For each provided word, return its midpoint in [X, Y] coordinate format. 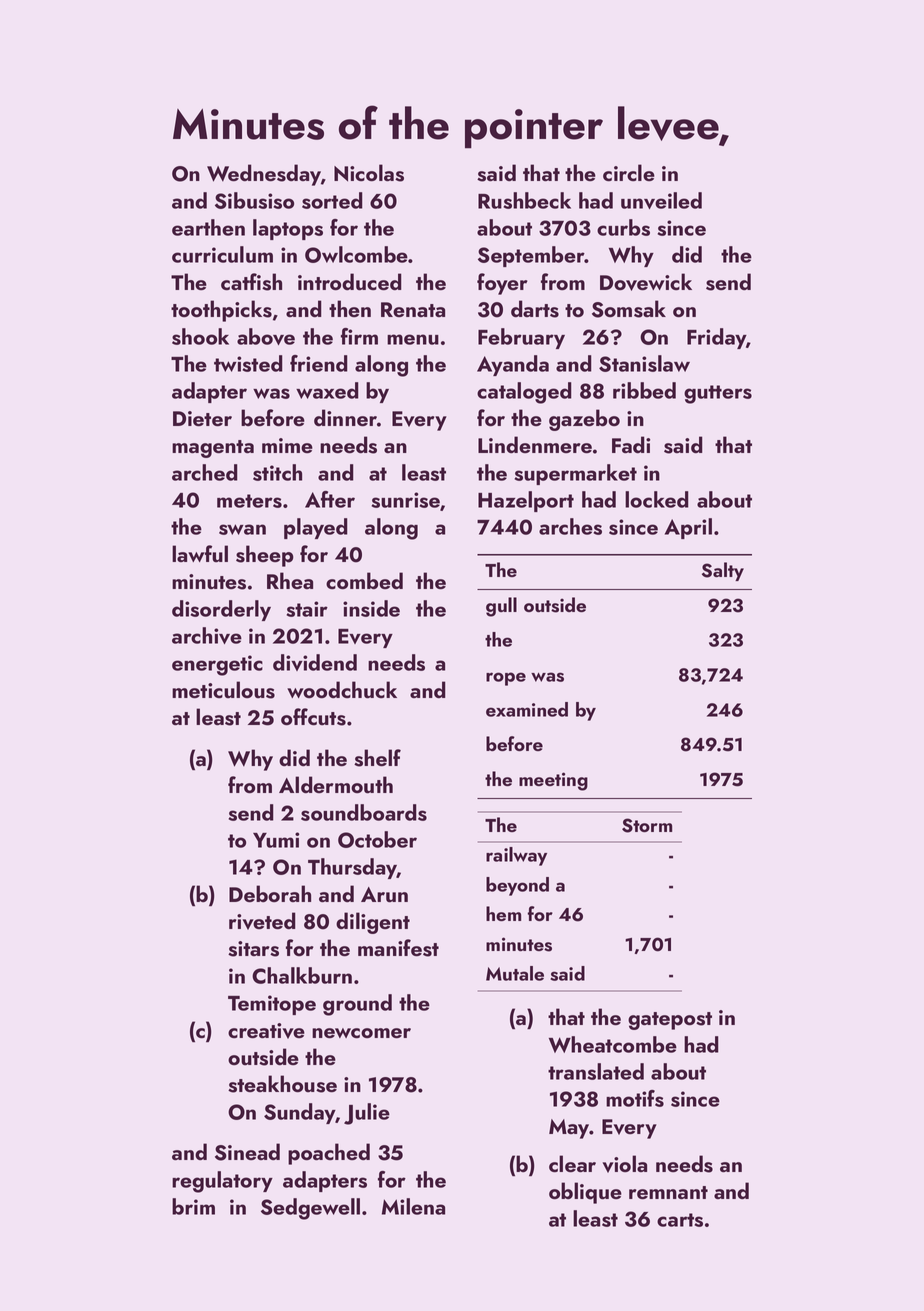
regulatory [222, 1182]
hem [503, 913]
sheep [265, 556]
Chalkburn [302, 975]
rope [506, 679]
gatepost [670, 1021]
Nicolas [369, 173]
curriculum [222, 254]
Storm [647, 825]
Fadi [631, 444]
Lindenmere [535, 444]
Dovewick [646, 282]
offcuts [313, 717]
